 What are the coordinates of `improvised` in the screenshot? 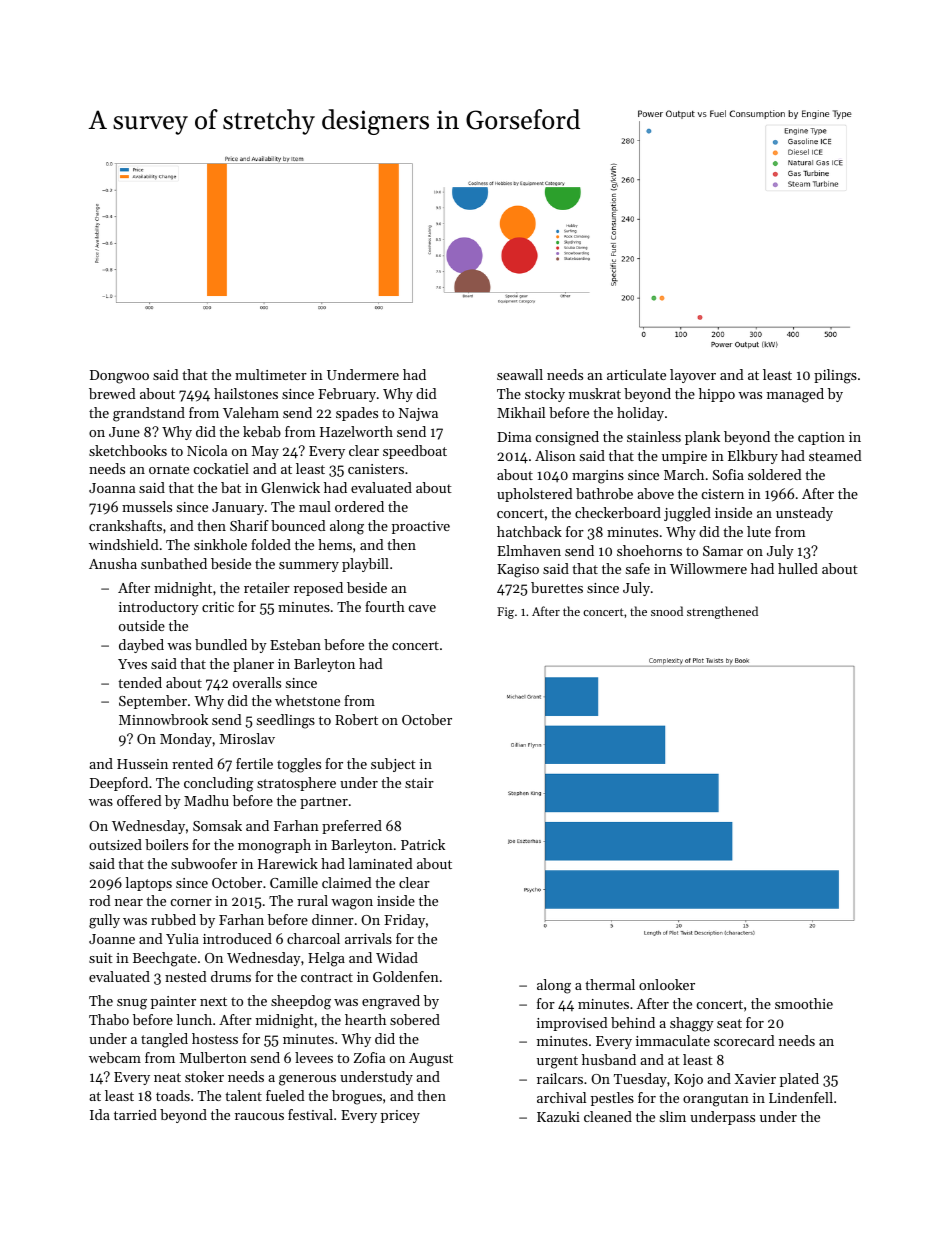 It's located at (572, 1024).
